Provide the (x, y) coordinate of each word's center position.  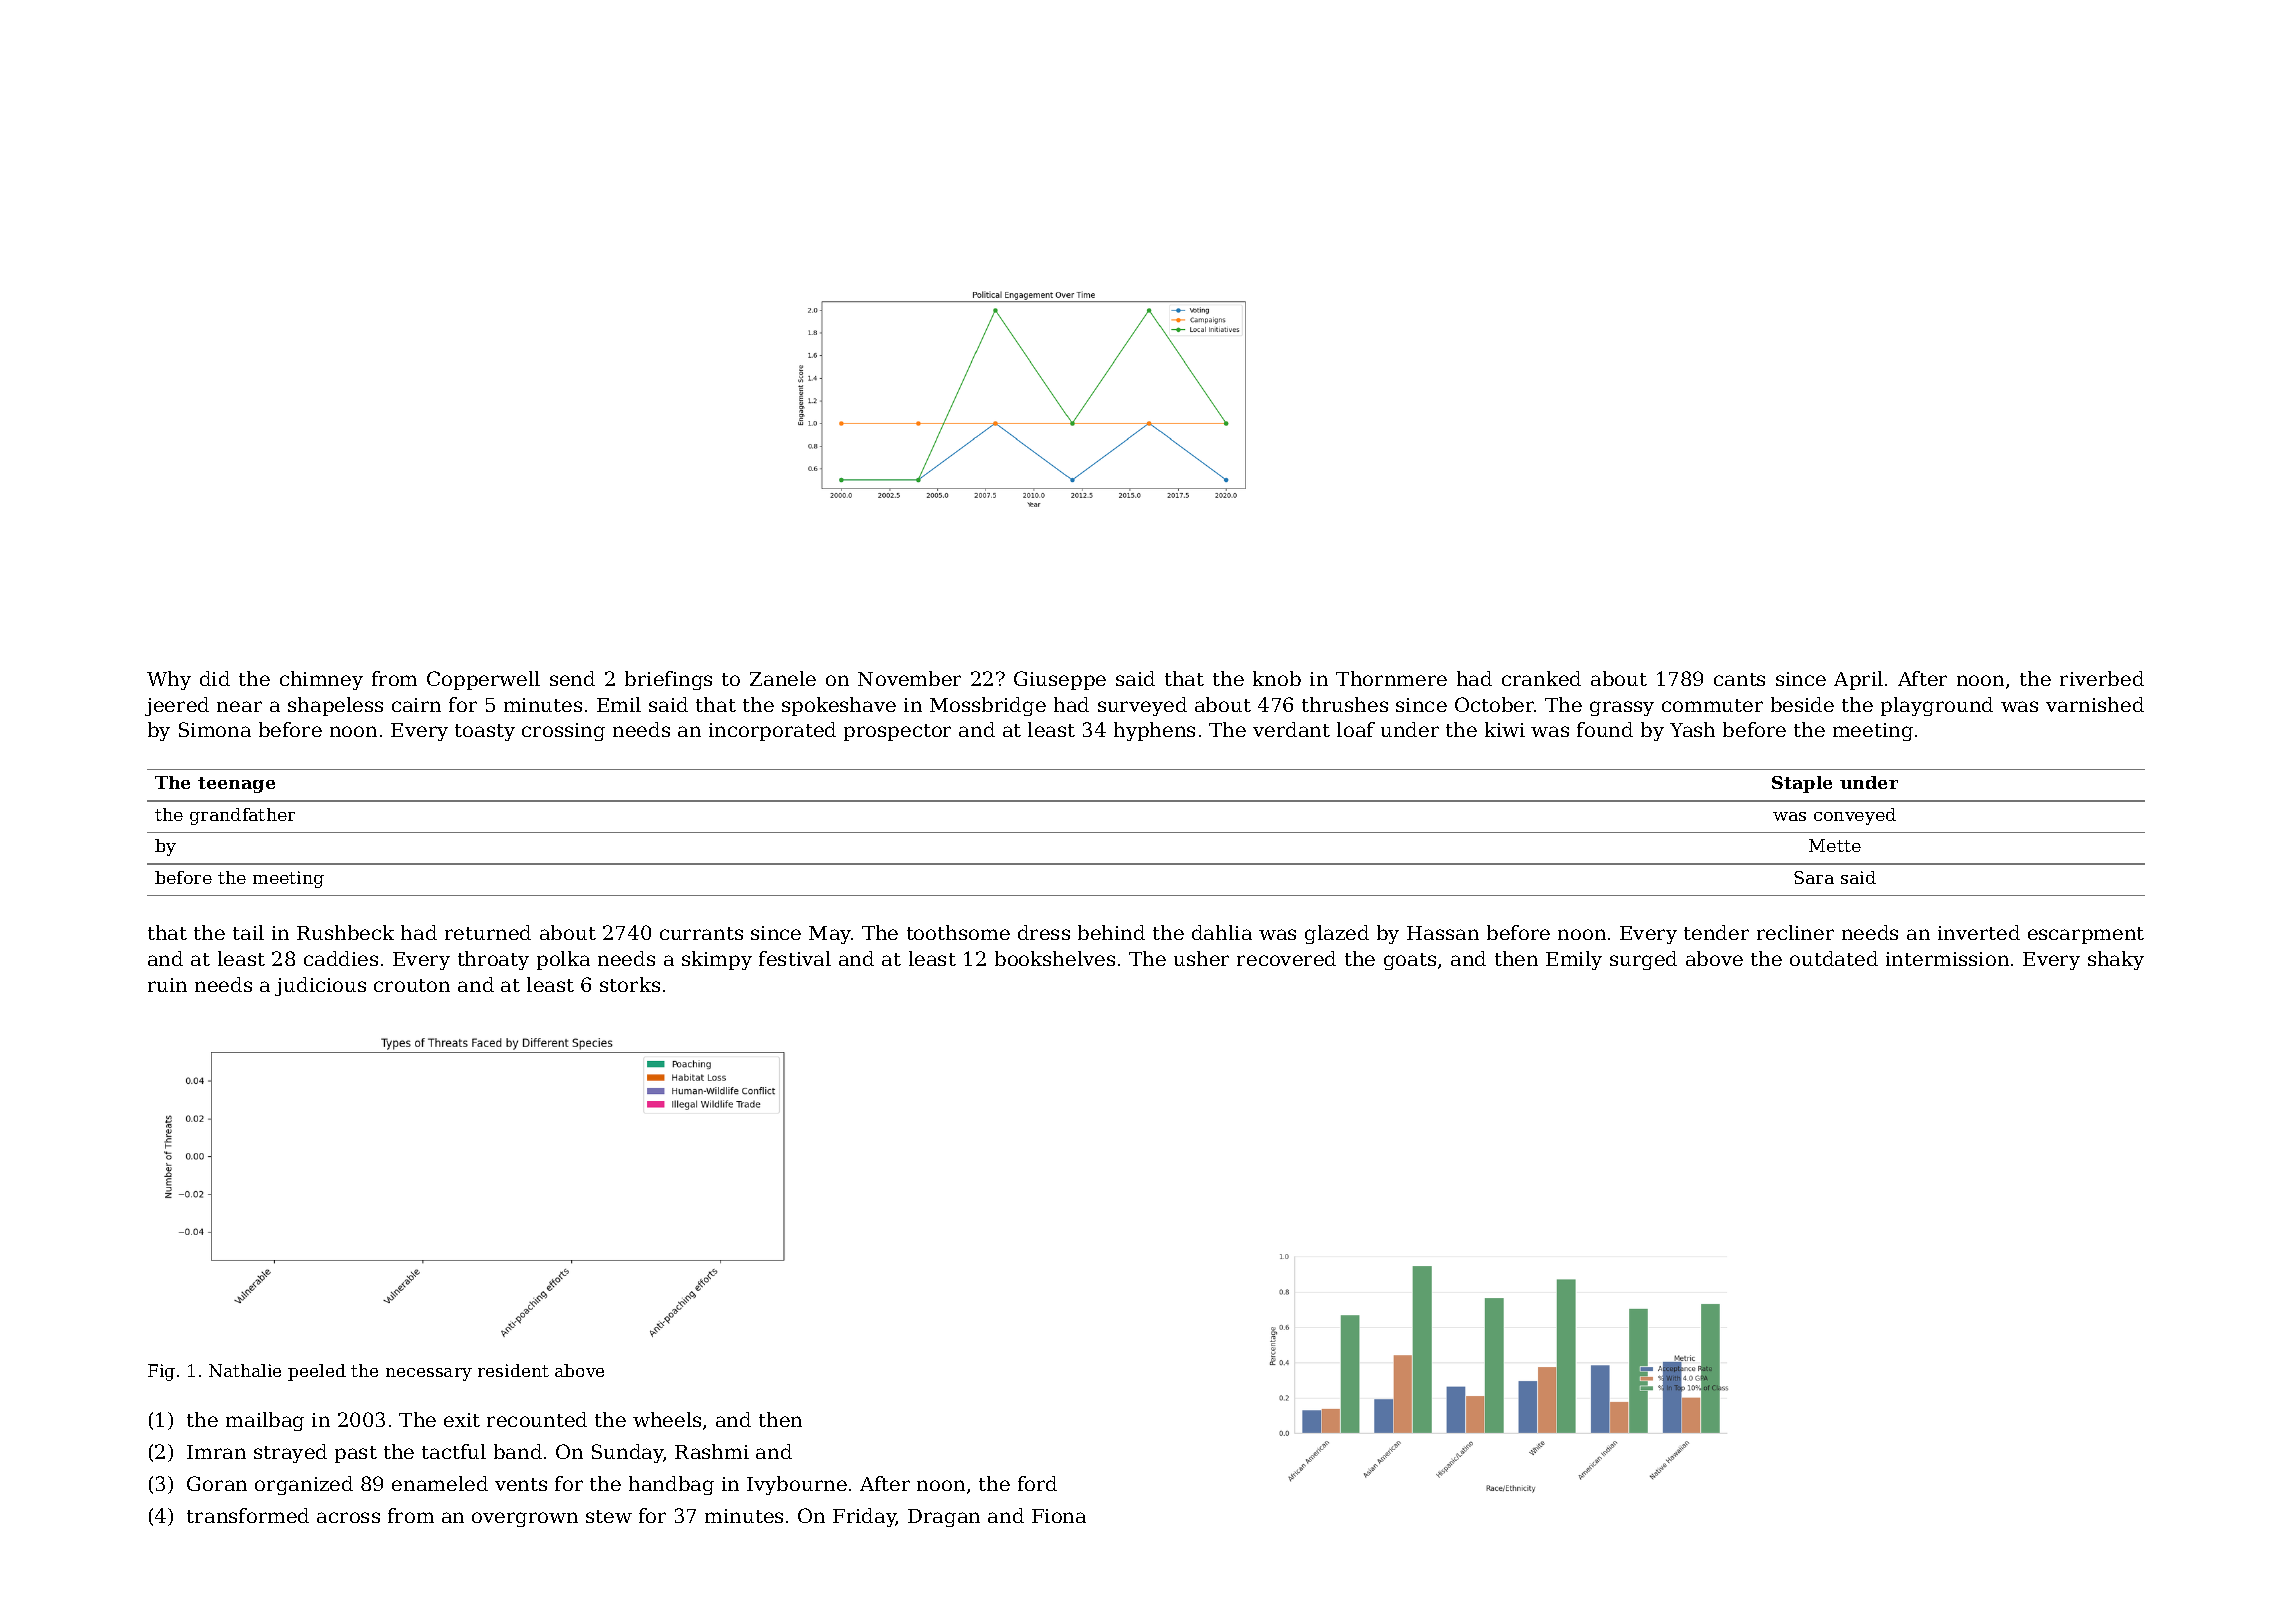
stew (609, 1516)
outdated (1834, 958)
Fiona (1059, 1516)
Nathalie (245, 1370)
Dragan (944, 1518)
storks (630, 984)
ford (1037, 1483)
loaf (1356, 729)
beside (1802, 704)
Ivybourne (797, 1485)
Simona (215, 729)
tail (248, 932)
